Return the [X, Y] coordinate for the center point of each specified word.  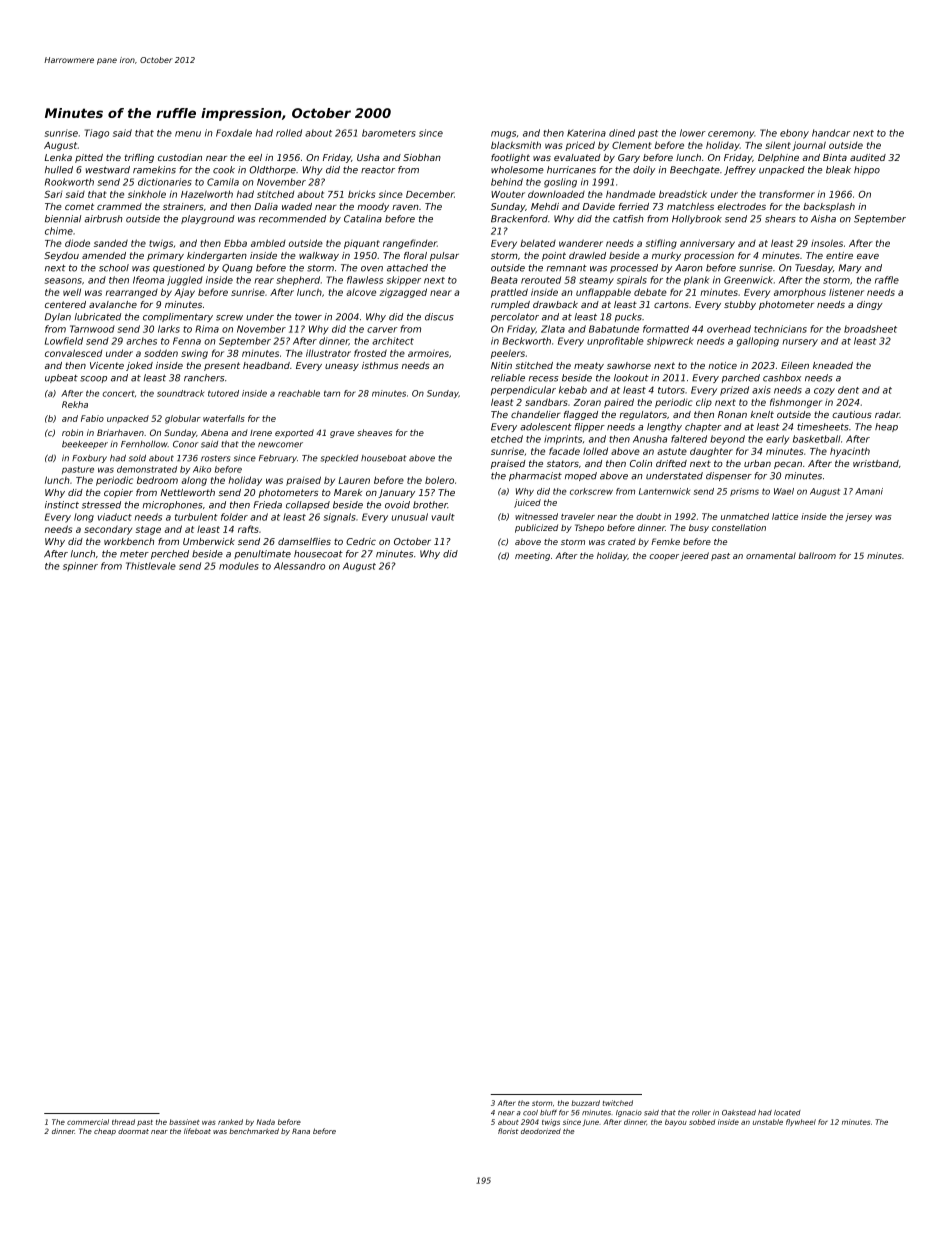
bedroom [157, 480]
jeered [694, 556]
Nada [266, 1122]
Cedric [361, 541]
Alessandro [299, 566]
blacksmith [516, 145]
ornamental [771, 555]
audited [868, 157]
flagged [581, 415]
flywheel [801, 1122]
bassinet [184, 1122]
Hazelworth [207, 194]
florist [508, 1131]
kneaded [833, 365]
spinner [80, 566]
